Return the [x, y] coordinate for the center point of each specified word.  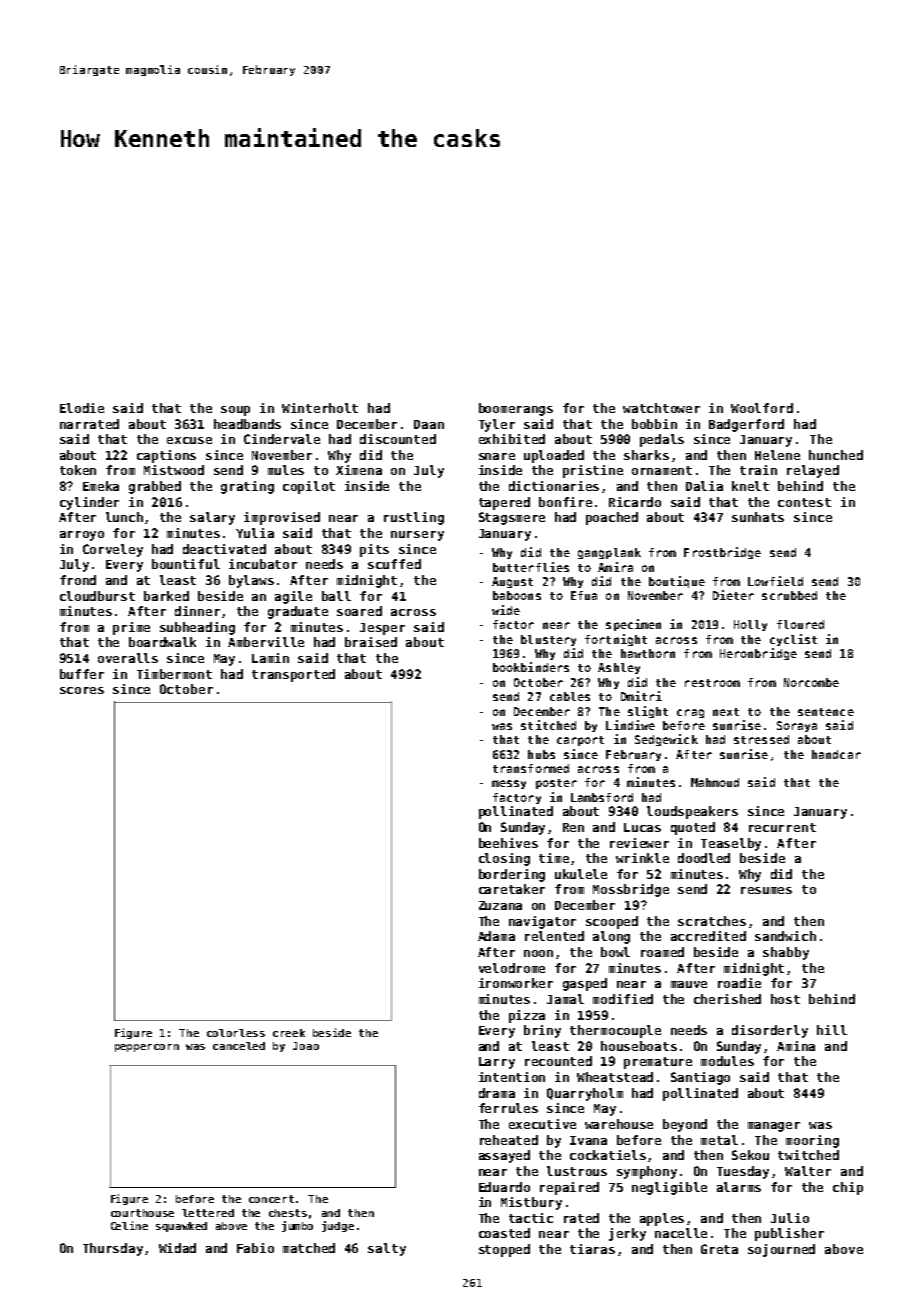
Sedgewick [666, 740]
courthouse [142, 1213]
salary [212, 518]
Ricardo [635, 502]
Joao [306, 1046]
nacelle [681, 1233]
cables [570, 696]
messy [509, 784]
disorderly [770, 1031]
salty [387, 1249]
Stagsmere [512, 518]
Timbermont [174, 674]
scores [82, 690]
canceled [239, 1046]
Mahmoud [715, 782]
